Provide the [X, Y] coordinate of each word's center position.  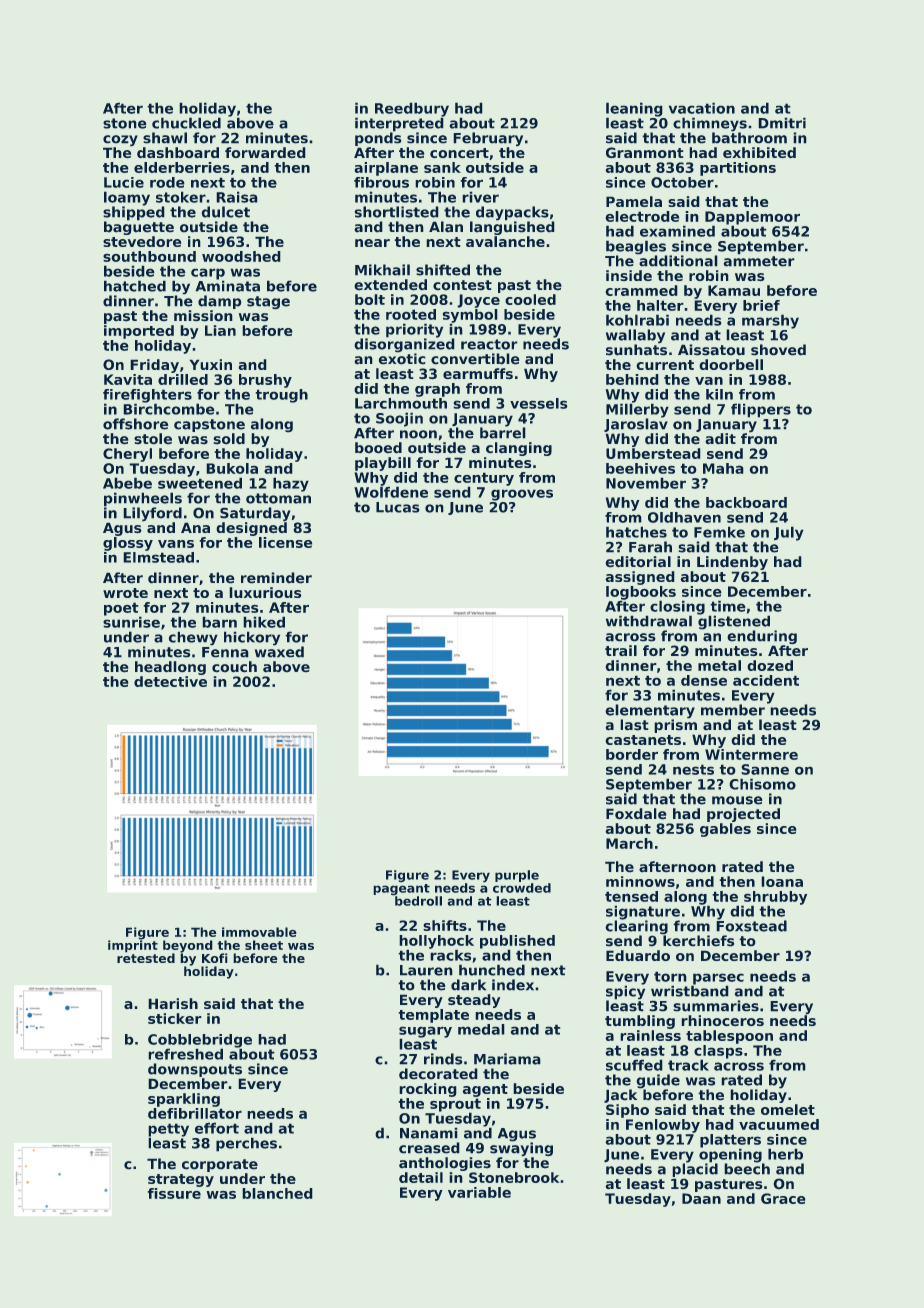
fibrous [381, 182]
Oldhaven [684, 517]
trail [621, 650]
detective [170, 681]
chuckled [186, 123]
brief [761, 305]
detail [421, 1177]
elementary [650, 711]
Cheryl [127, 455]
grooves [522, 495]
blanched [277, 1193]
